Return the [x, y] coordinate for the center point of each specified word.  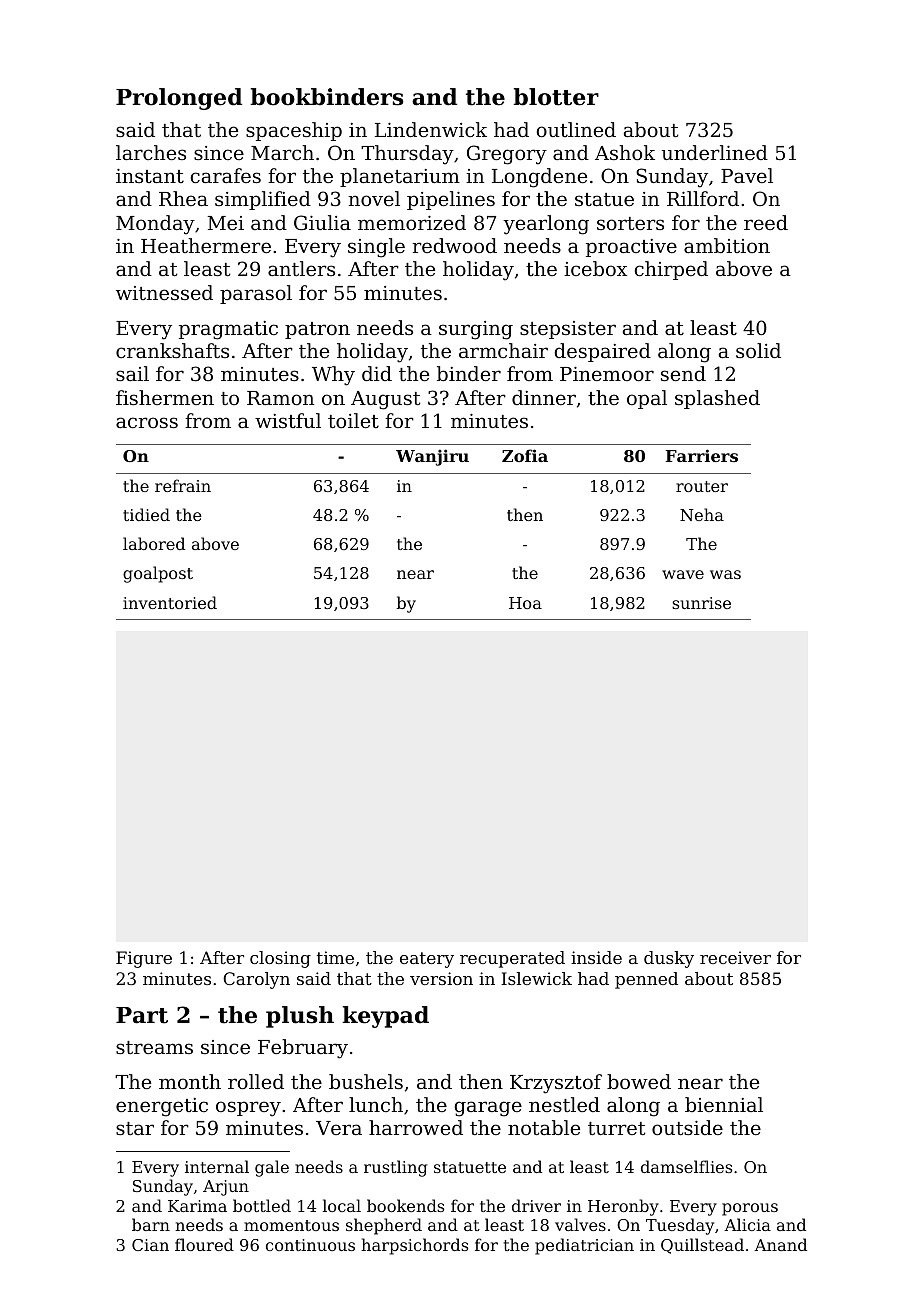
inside [596, 957]
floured [204, 1244]
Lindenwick [431, 129]
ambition [727, 245]
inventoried [170, 602]
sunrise [701, 603]
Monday [155, 225]
